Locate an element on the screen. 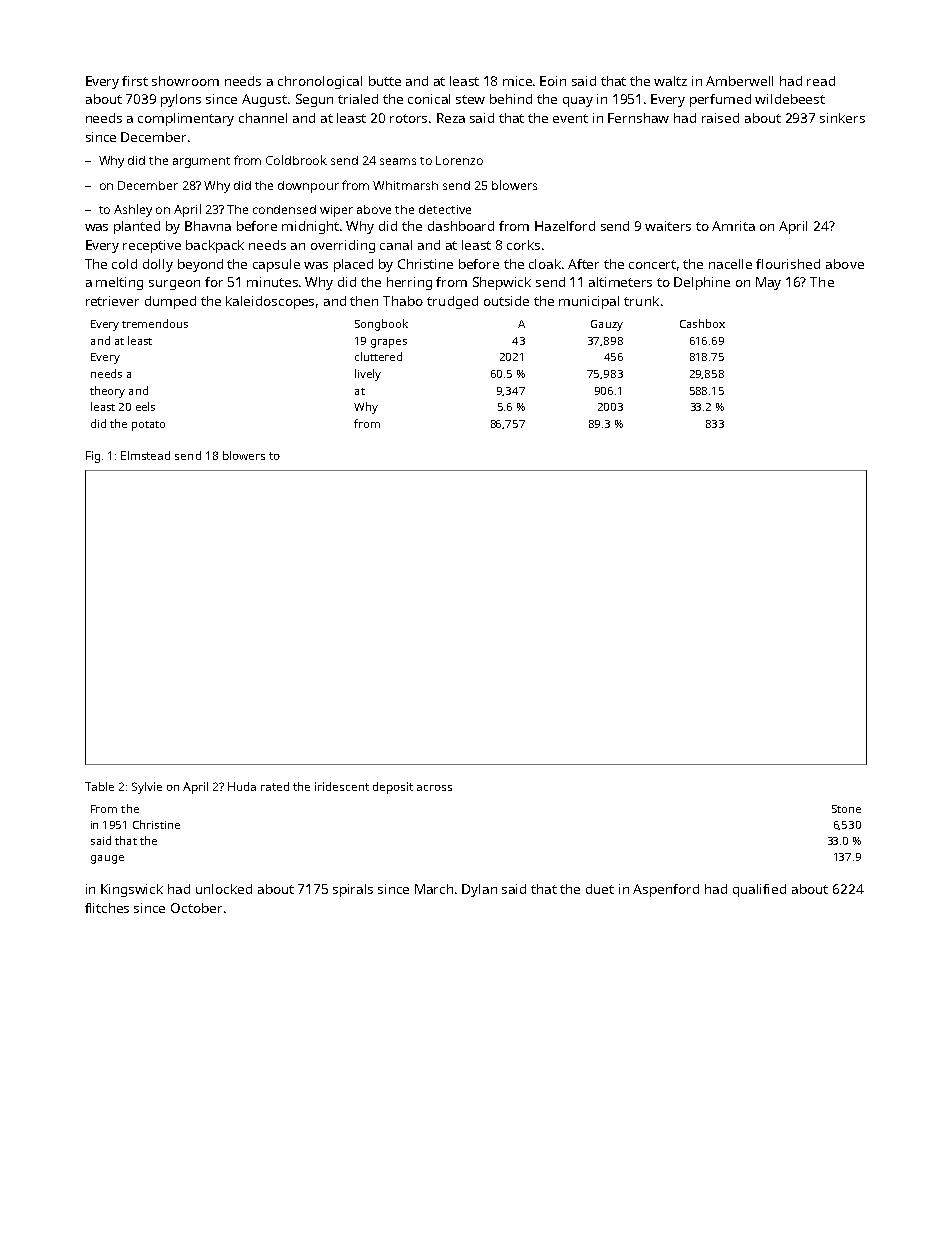 This screenshot has height=1233, width=952. potato is located at coordinates (148, 426).
